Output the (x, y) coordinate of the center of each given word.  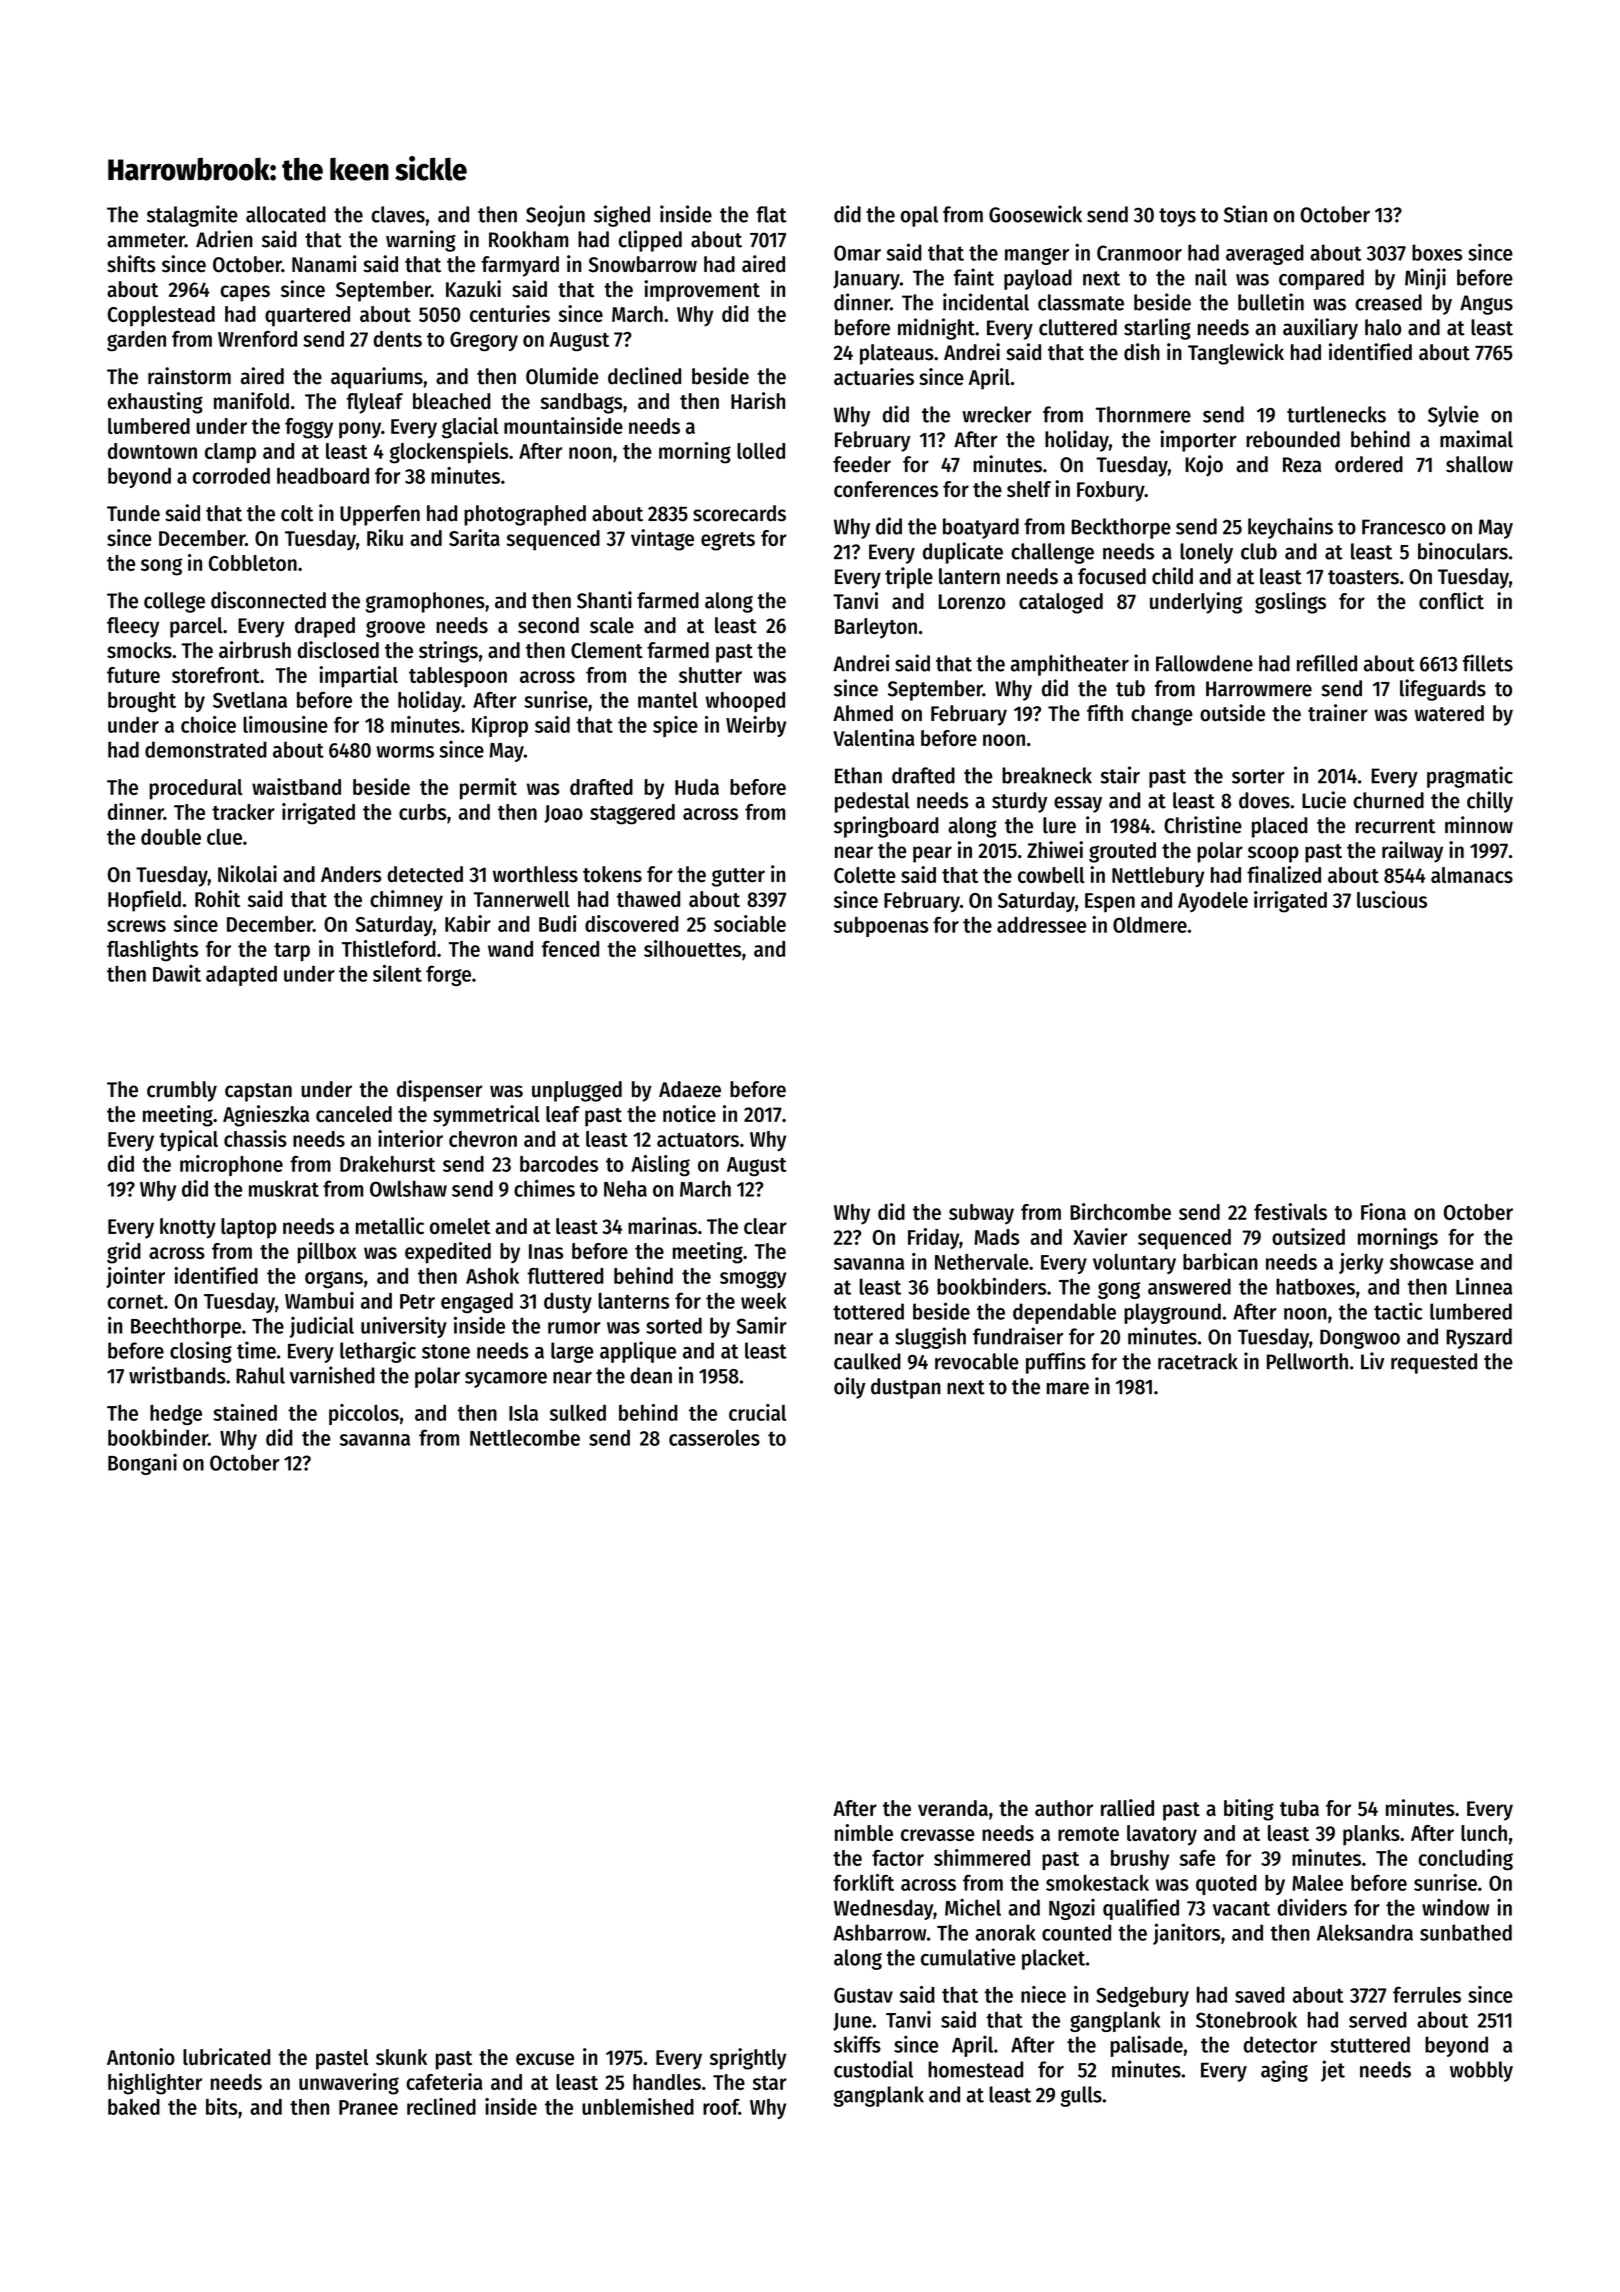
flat (771, 214)
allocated (286, 214)
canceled (354, 1114)
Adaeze (690, 1089)
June (852, 2022)
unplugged (577, 1091)
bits (222, 2106)
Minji (1425, 279)
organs (334, 1279)
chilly (1490, 802)
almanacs (1472, 875)
